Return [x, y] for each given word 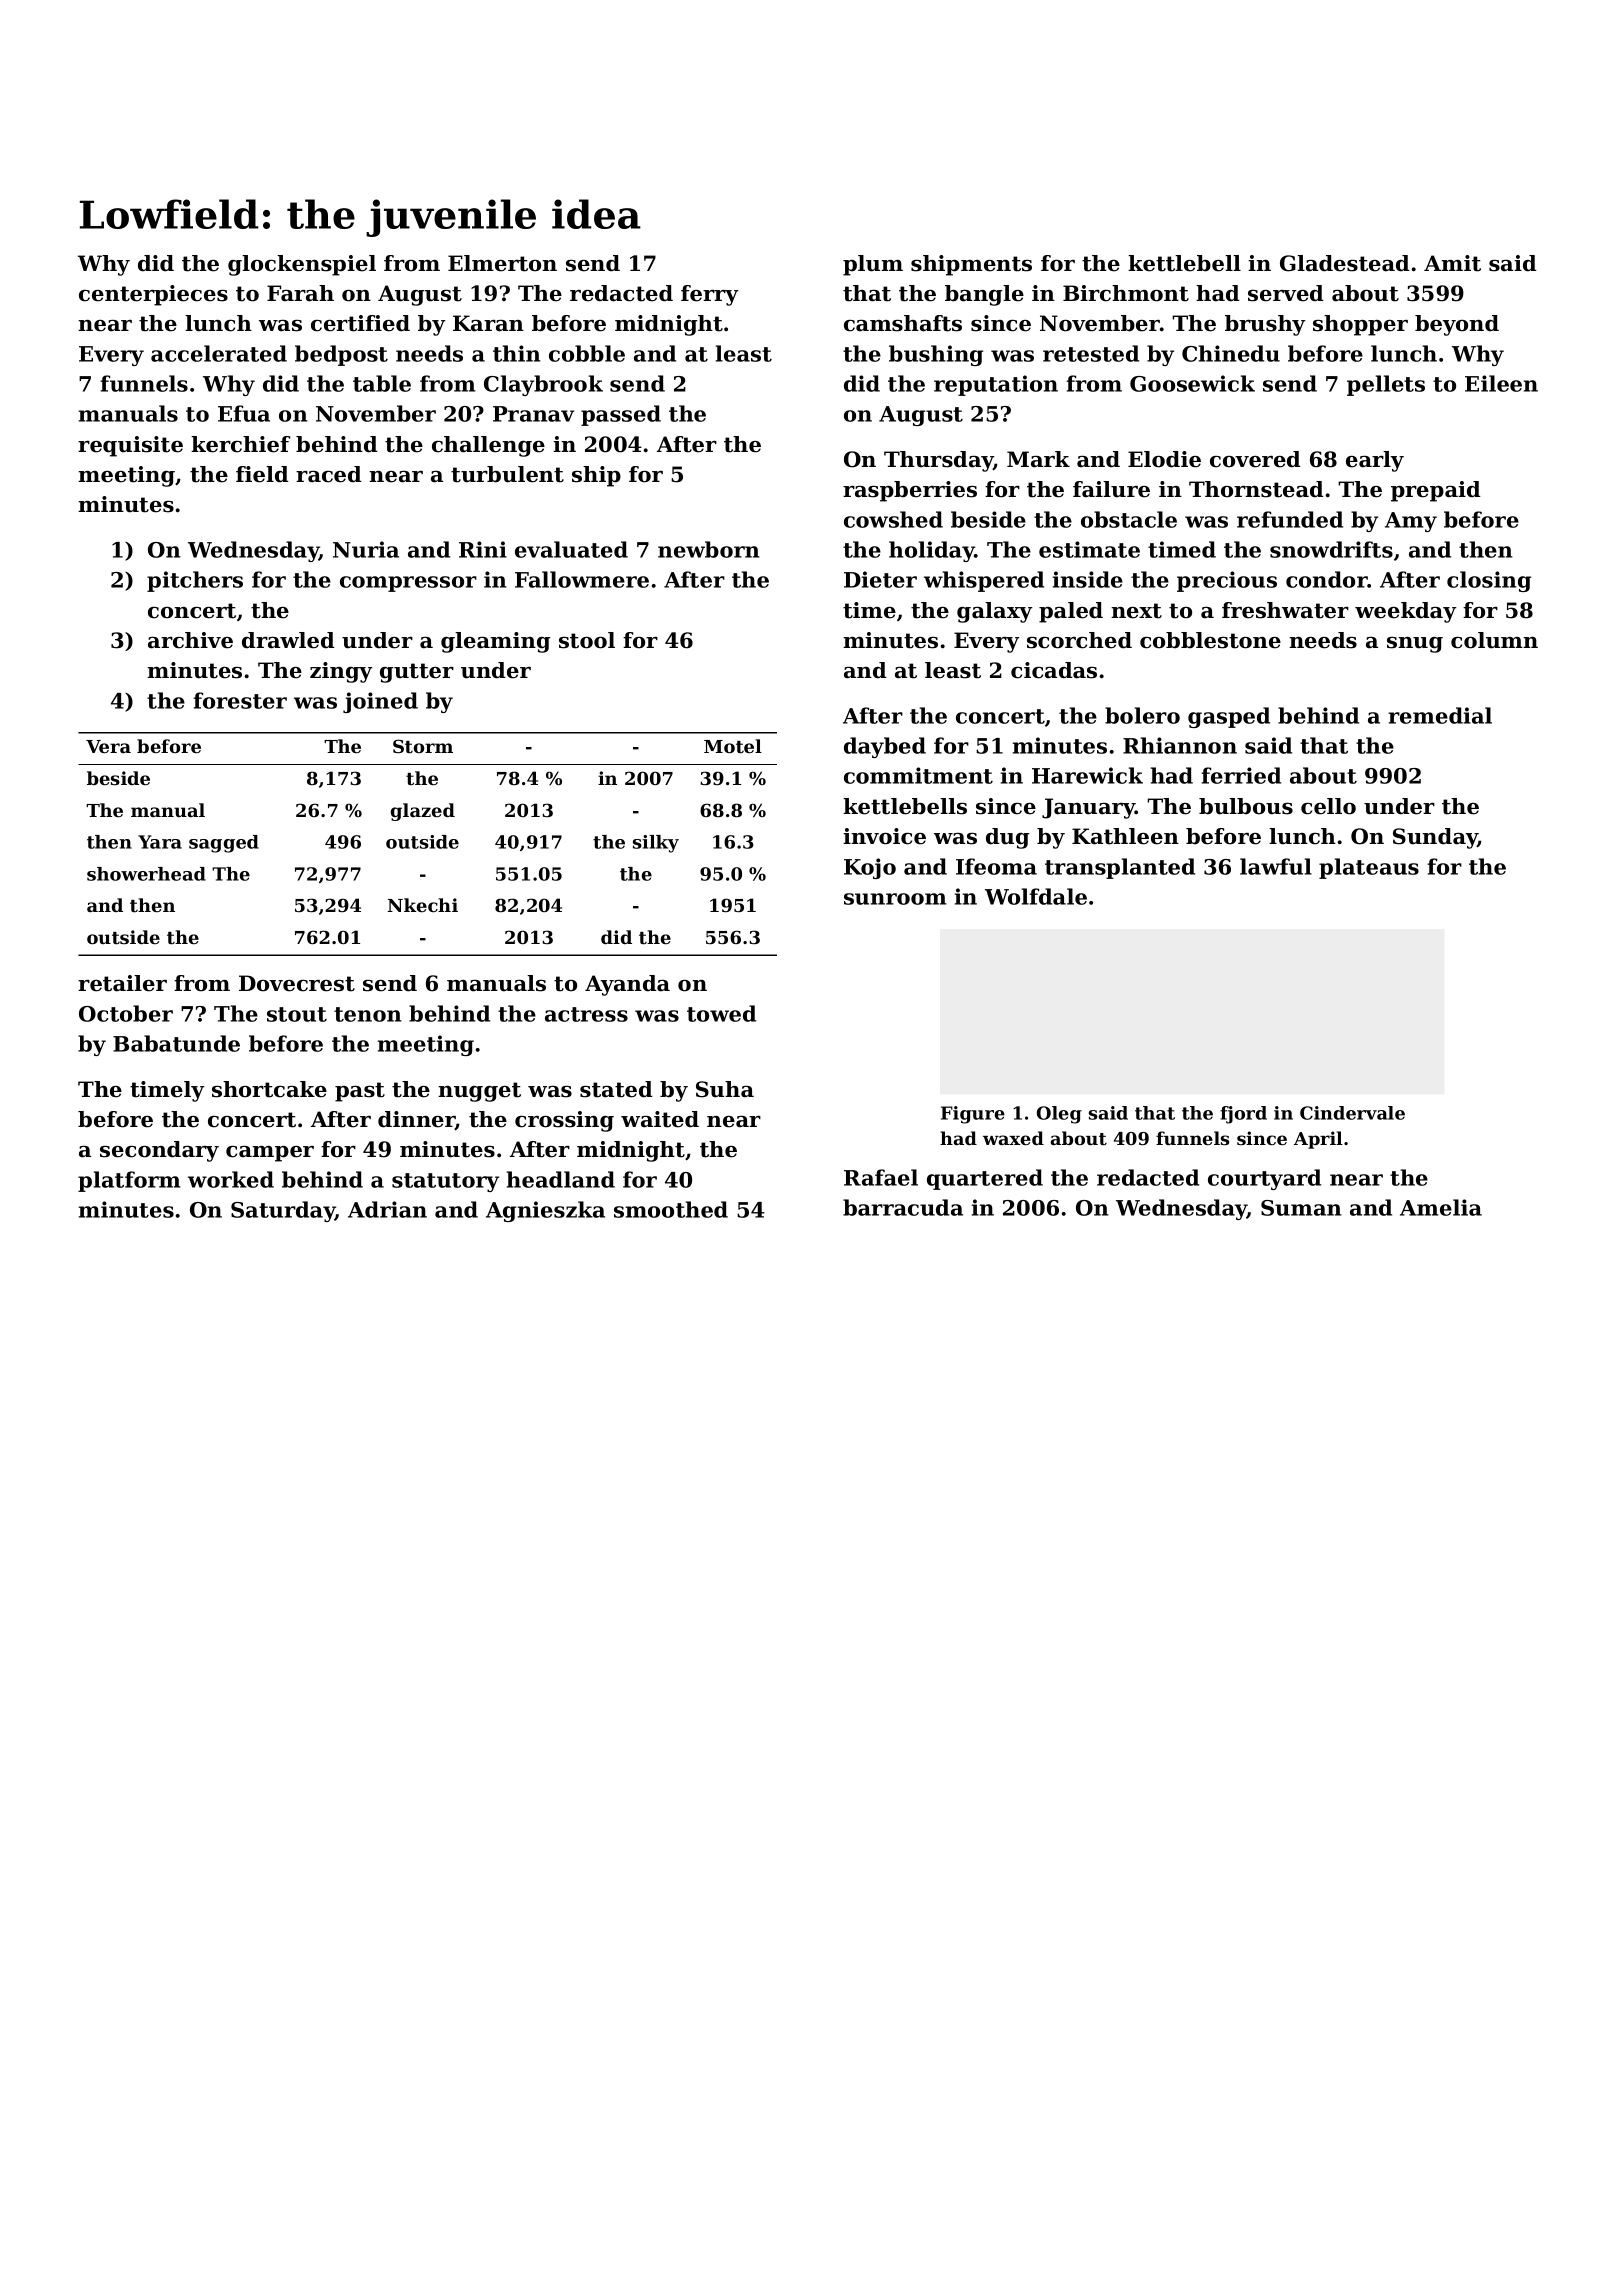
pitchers [195, 581]
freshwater [1285, 610]
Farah [300, 293]
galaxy [994, 612]
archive [190, 640]
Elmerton [502, 263]
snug [1415, 645]
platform [129, 1181]
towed [721, 1013]
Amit [1452, 263]
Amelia [1441, 1207]
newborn [709, 549]
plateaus [1369, 868]
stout [297, 1014]
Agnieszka [545, 1211]
